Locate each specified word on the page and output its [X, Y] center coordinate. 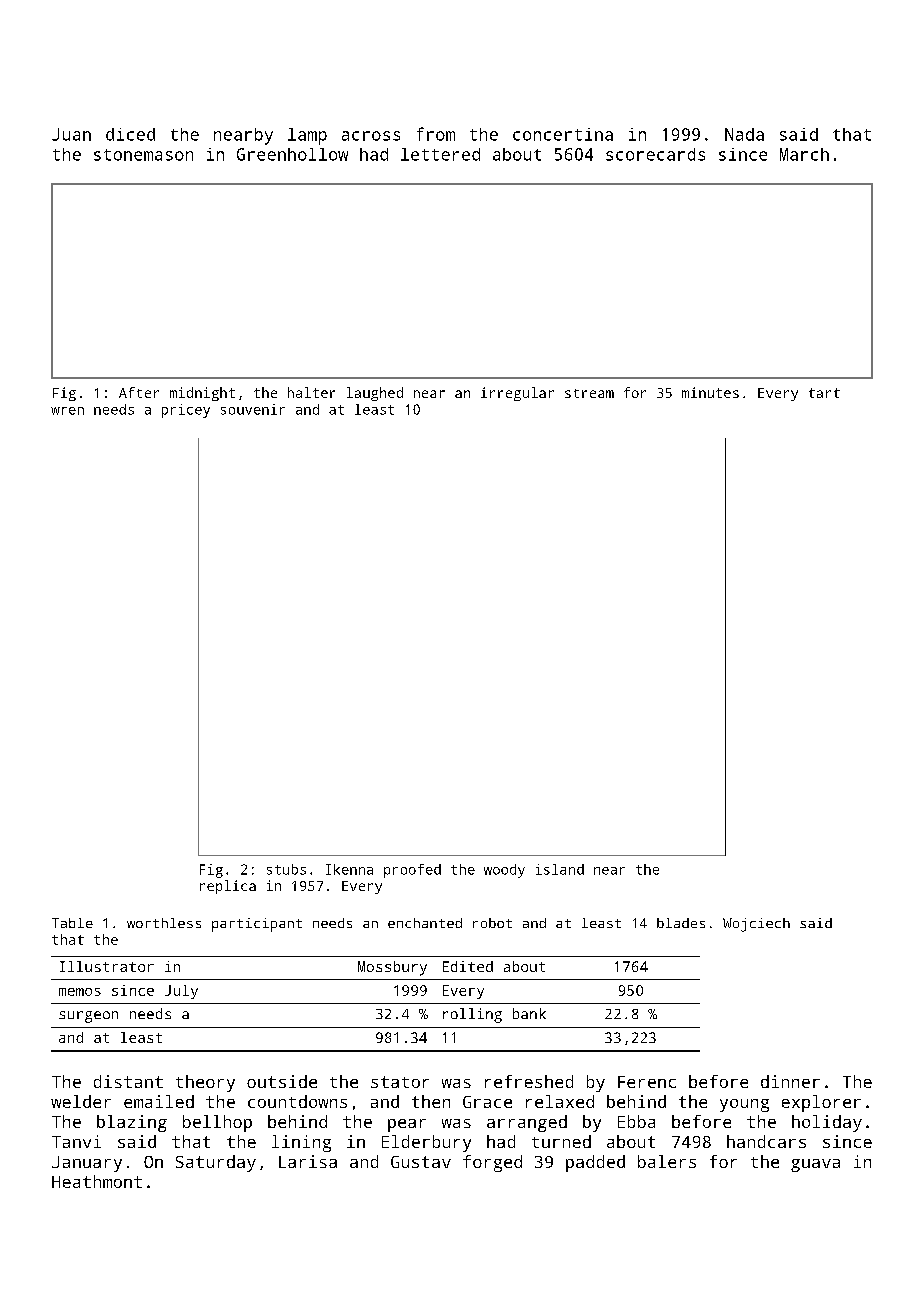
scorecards [655, 154]
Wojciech [756, 925]
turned [561, 1141]
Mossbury [392, 968]
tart [824, 393]
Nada [744, 134]
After [139, 392]
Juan [71, 134]
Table [72, 923]
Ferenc [647, 1082]
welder [81, 1101]
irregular [517, 394]
